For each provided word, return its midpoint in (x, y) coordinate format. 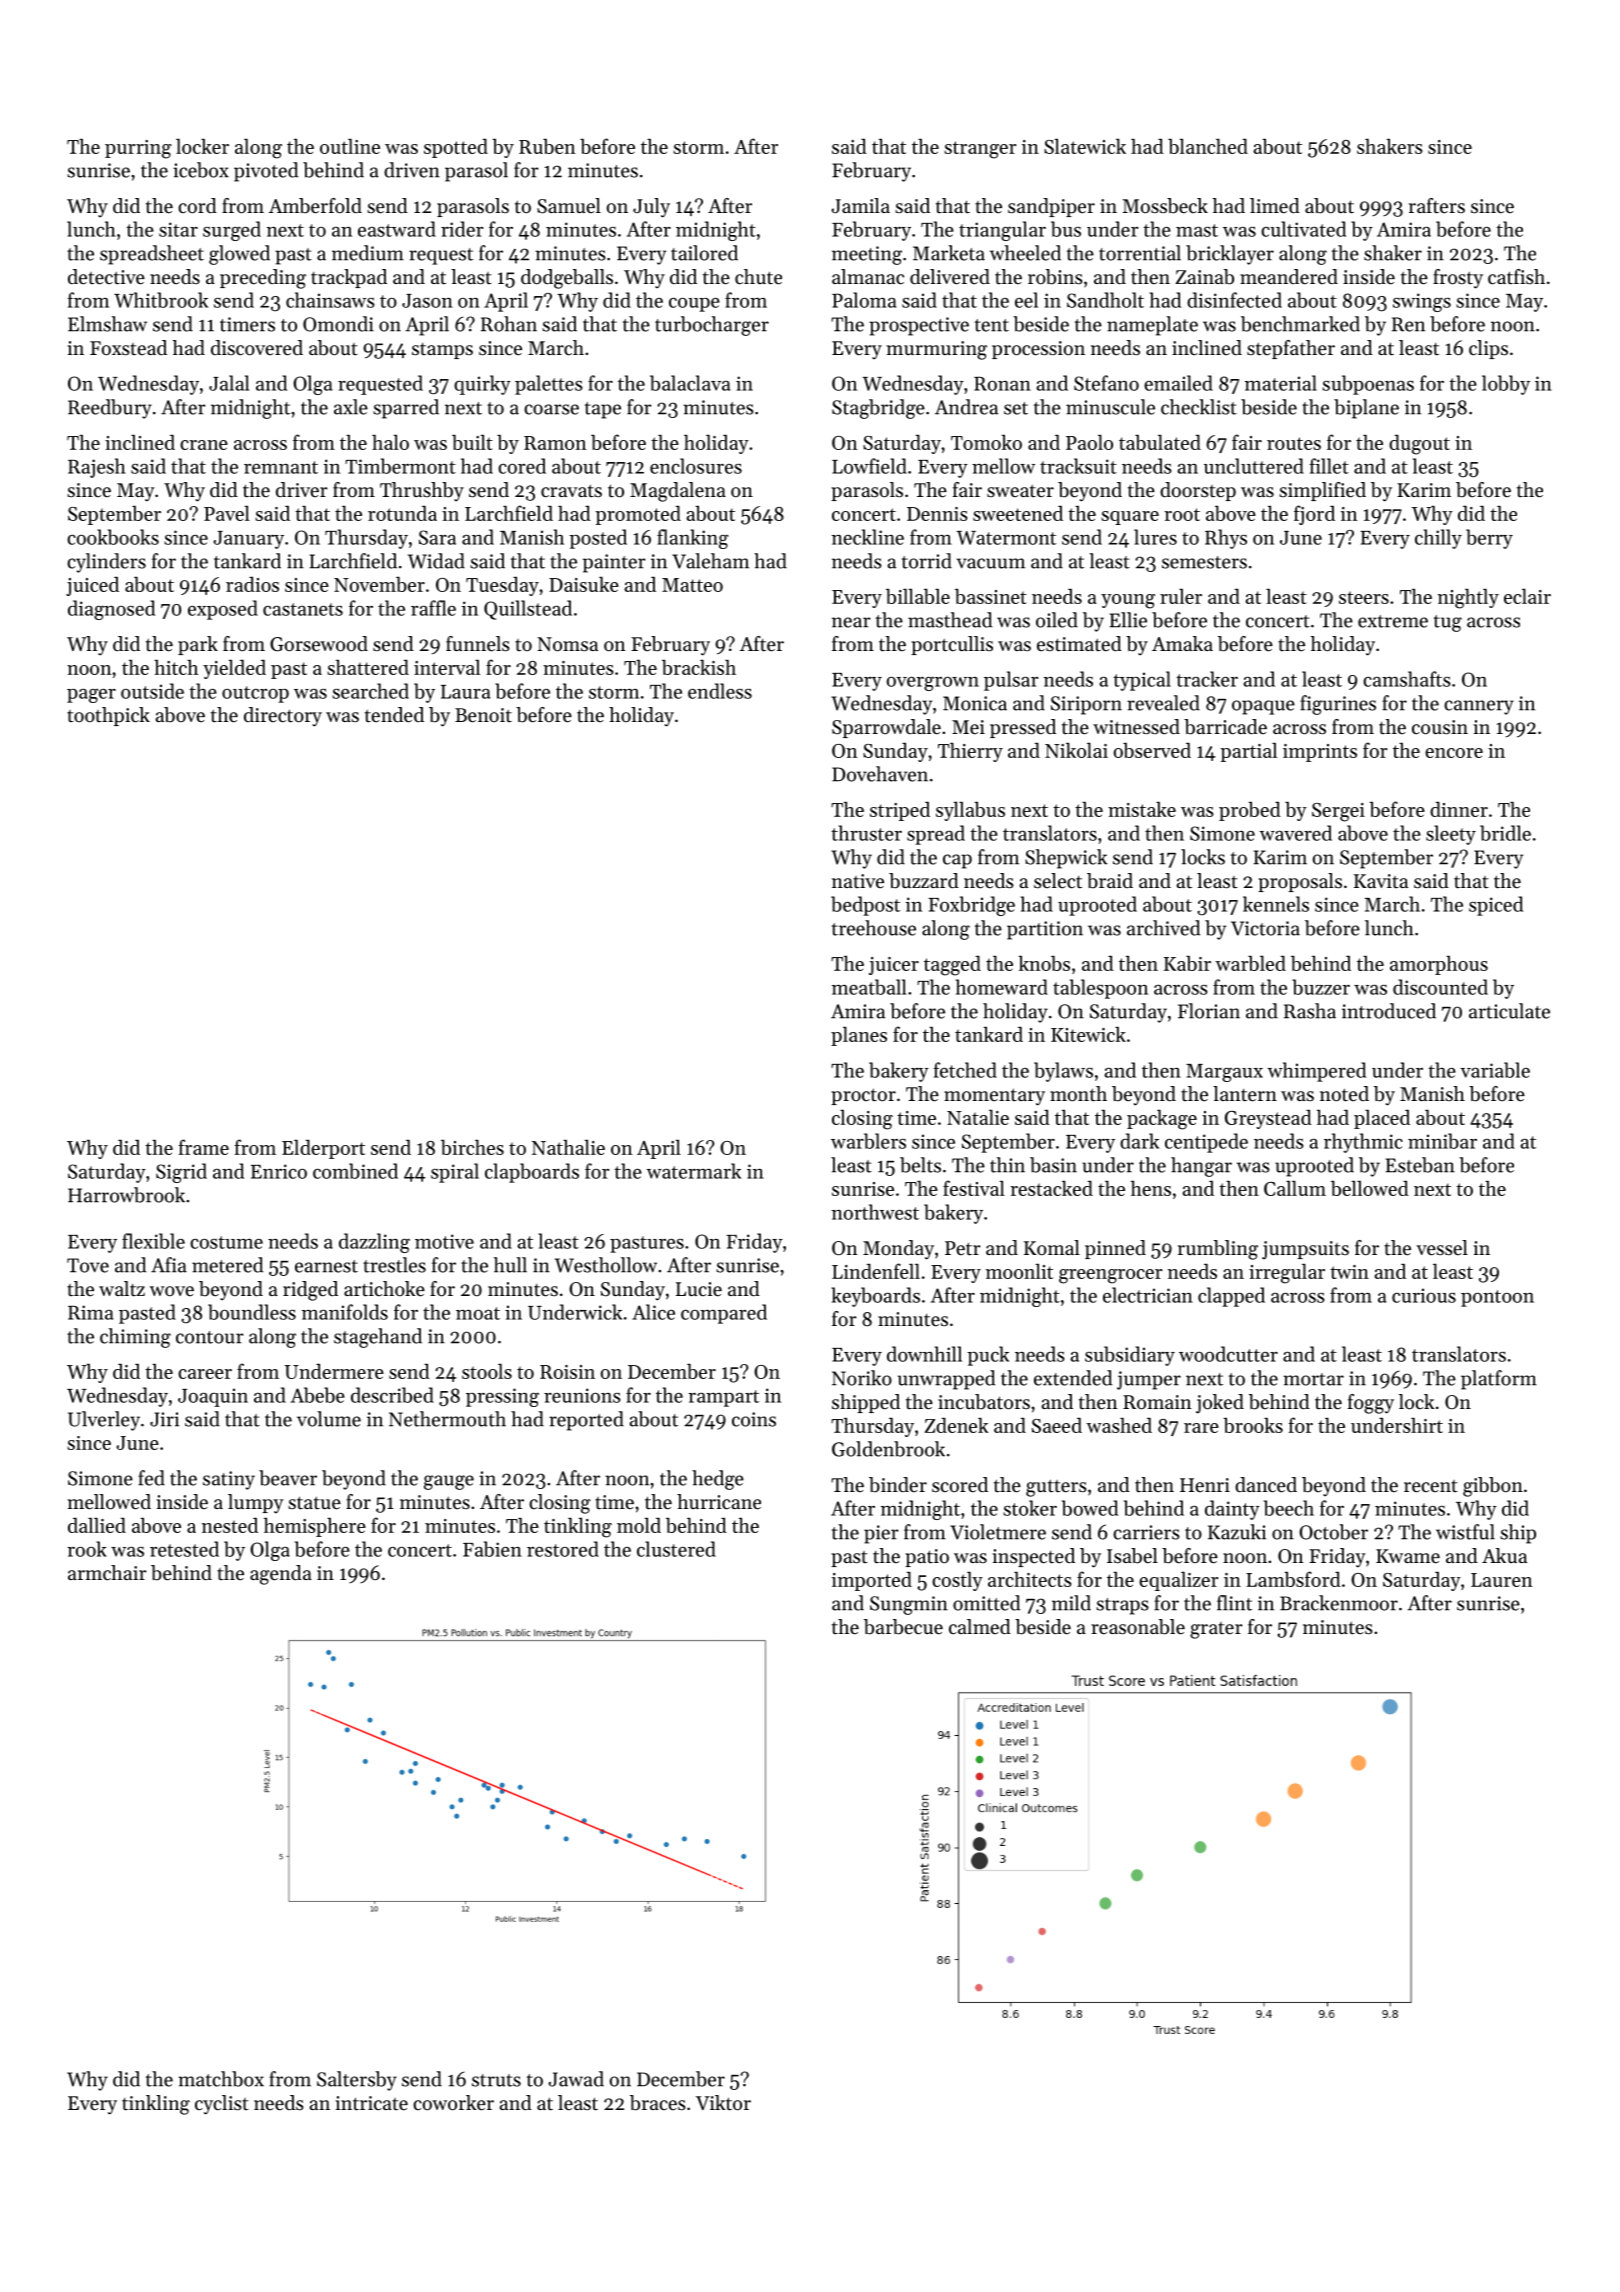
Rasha (1310, 1011)
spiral (455, 1173)
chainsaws (330, 300)
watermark (693, 1171)
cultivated (1303, 229)
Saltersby (357, 2081)
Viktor (723, 2103)
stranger (980, 150)
